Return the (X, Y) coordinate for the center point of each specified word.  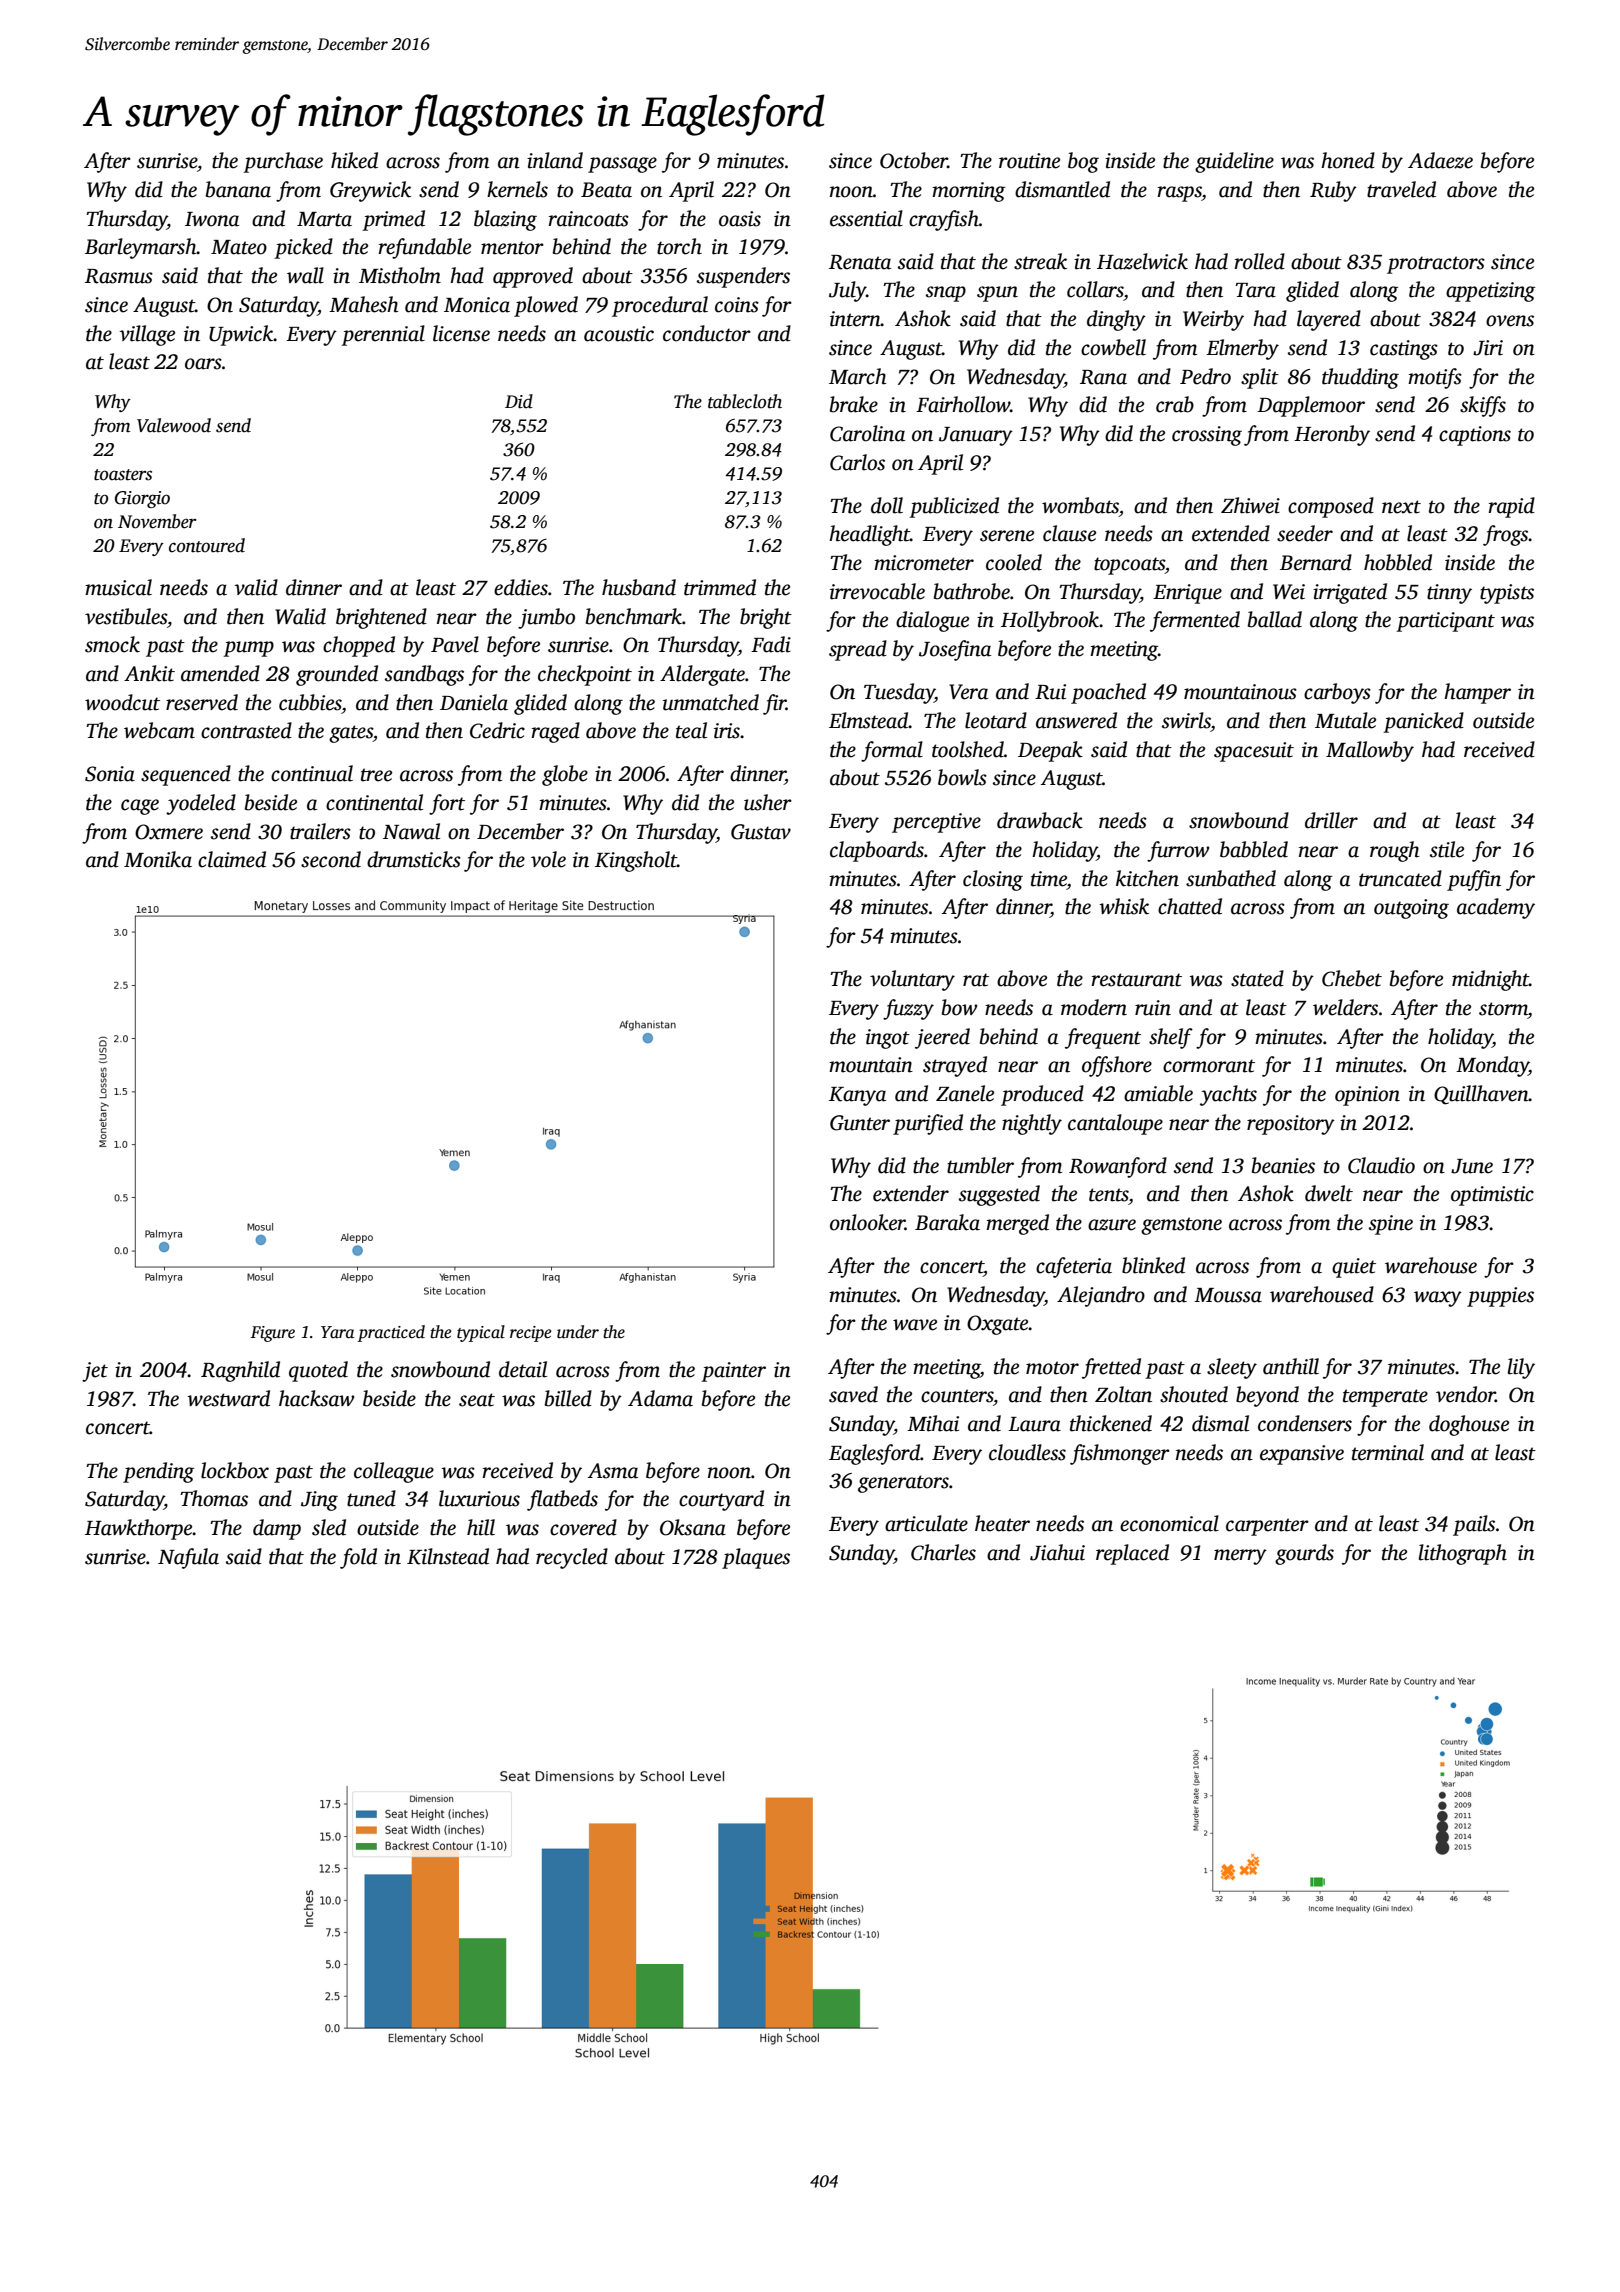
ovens (1510, 321)
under (578, 1332)
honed (1348, 160)
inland (555, 160)
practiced (391, 1333)
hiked (354, 160)
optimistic (1492, 1196)
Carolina (867, 433)
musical (118, 587)
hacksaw (317, 1398)
